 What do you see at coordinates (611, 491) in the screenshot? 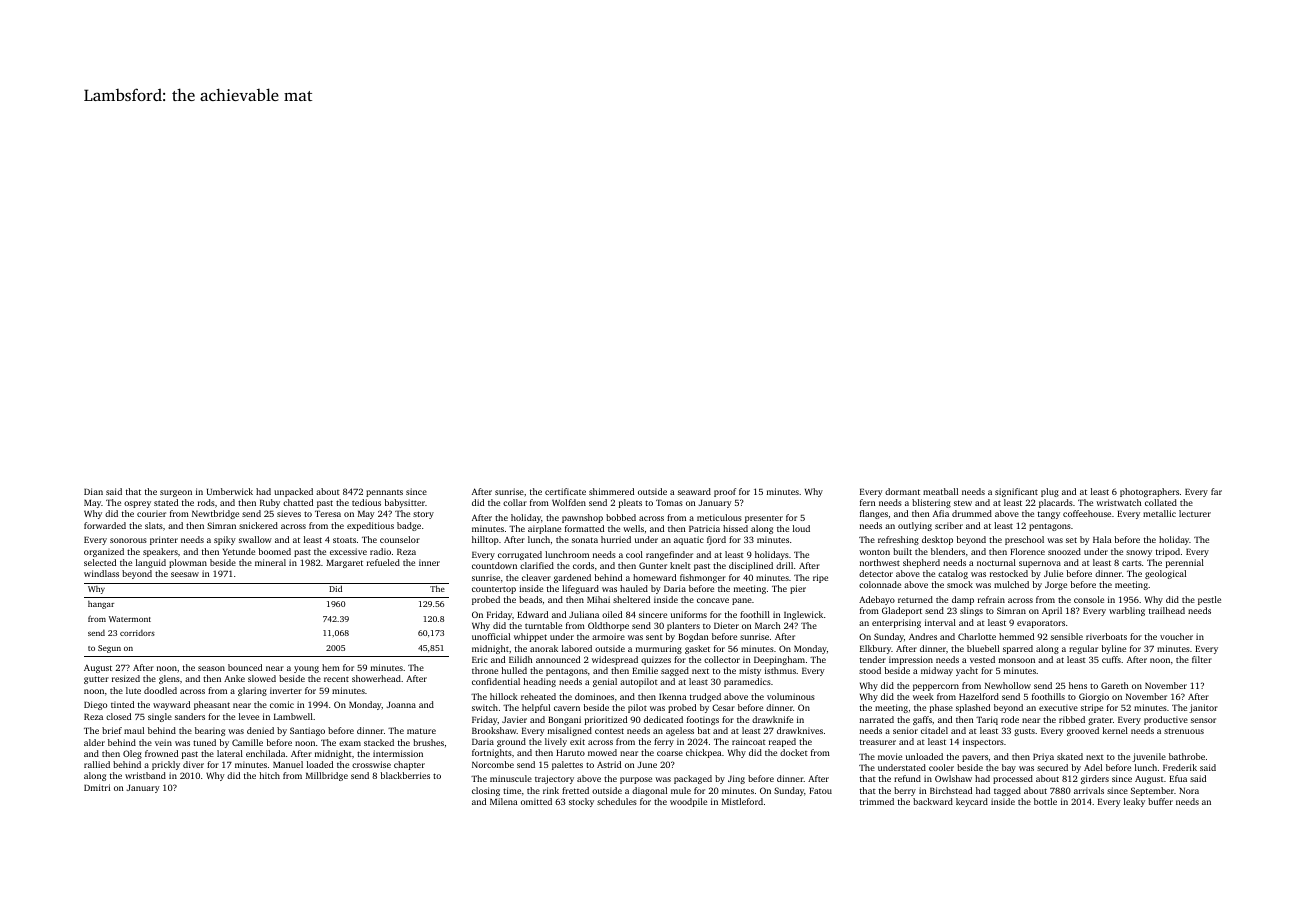
I see `shimmered` at bounding box center [611, 491].
